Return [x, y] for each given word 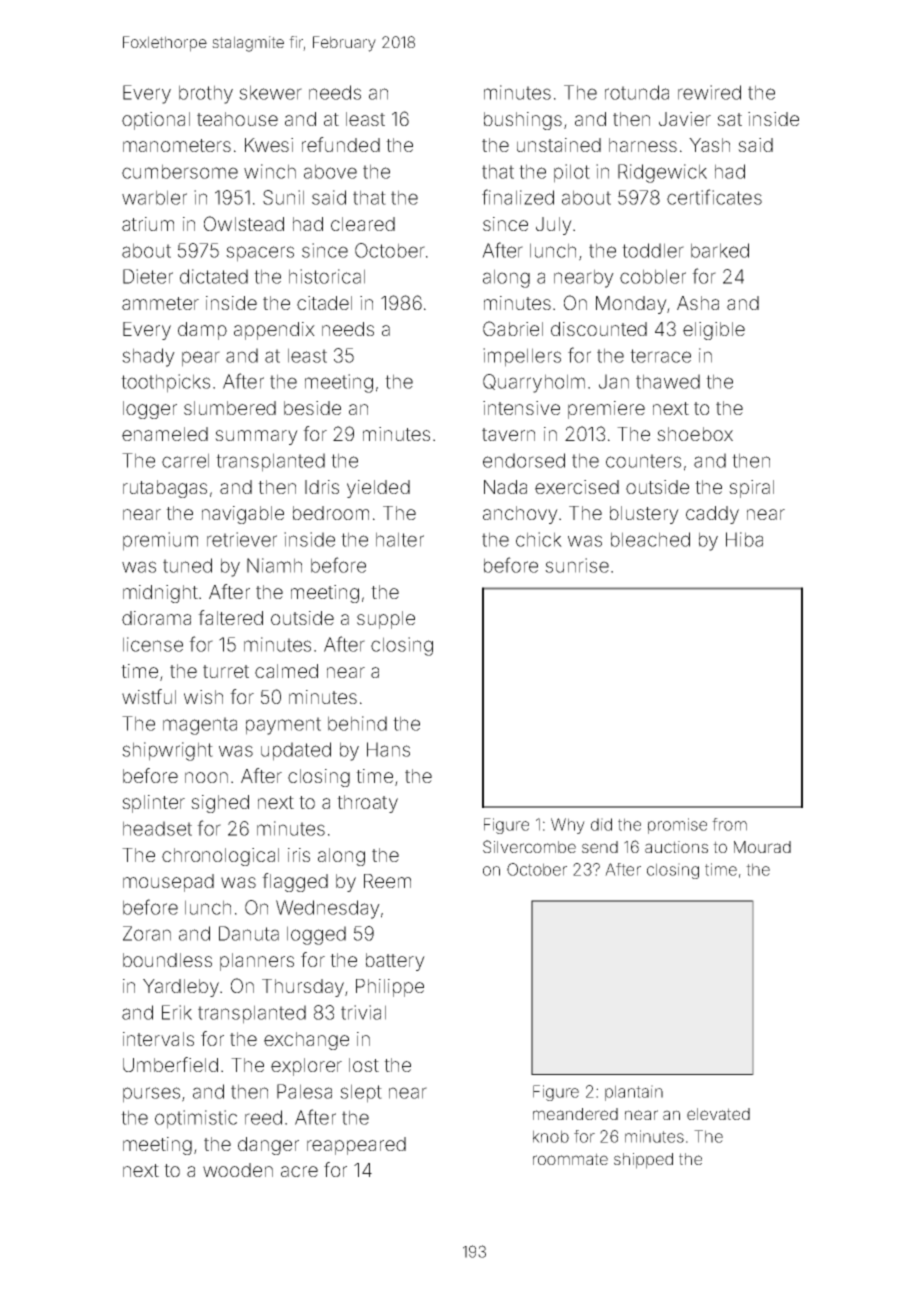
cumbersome [180, 171]
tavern [508, 434]
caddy [712, 515]
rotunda [637, 92]
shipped [643, 1161]
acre [299, 1171]
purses [151, 1095]
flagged [295, 882]
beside [312, 408]
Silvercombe [529, 846]
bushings [523, 121]
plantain [634, 1093]
